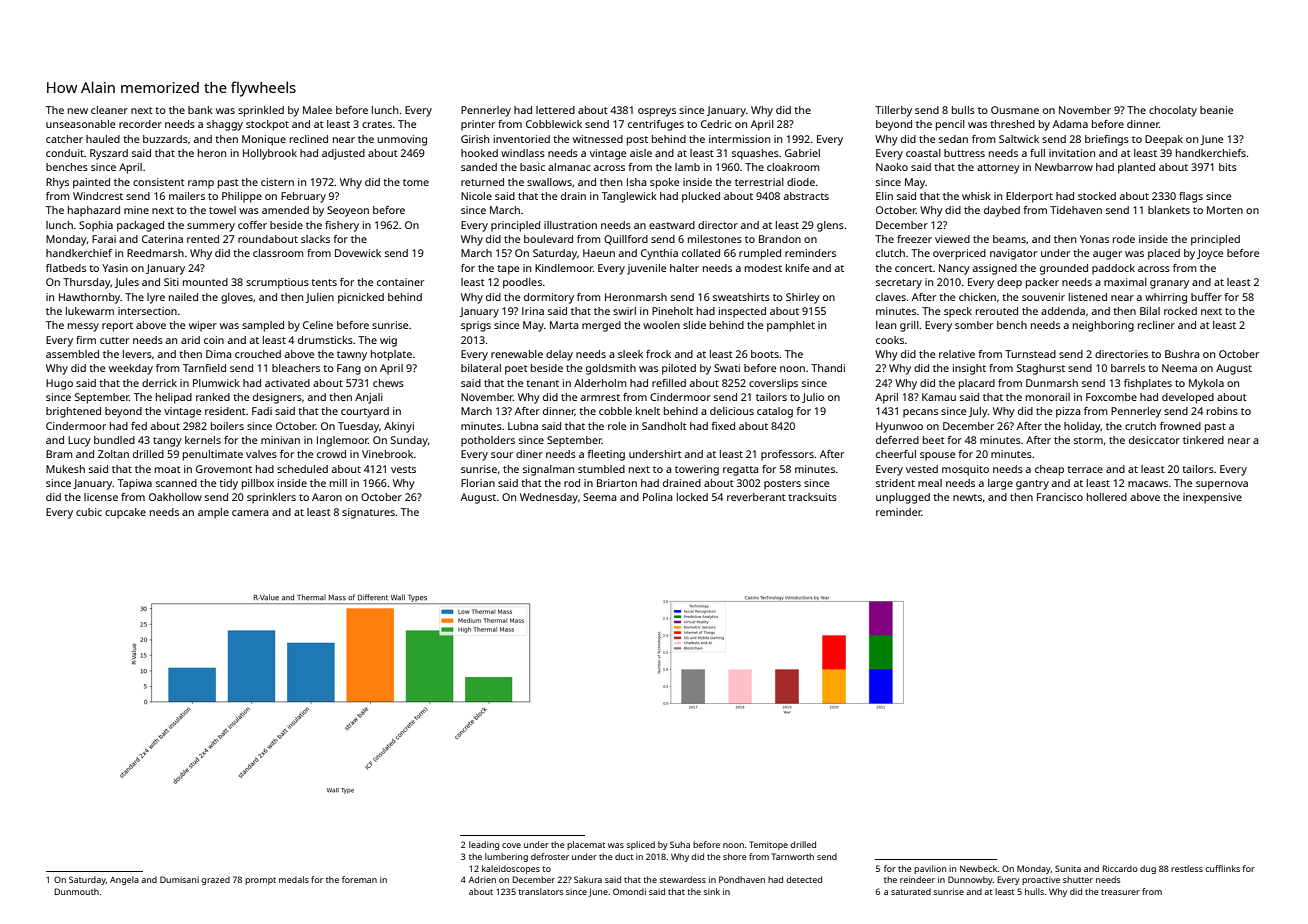  What do you see at coordinates (768, 845) in the screenshot?
I see `Temitope` at bounding box center [768, 845].
